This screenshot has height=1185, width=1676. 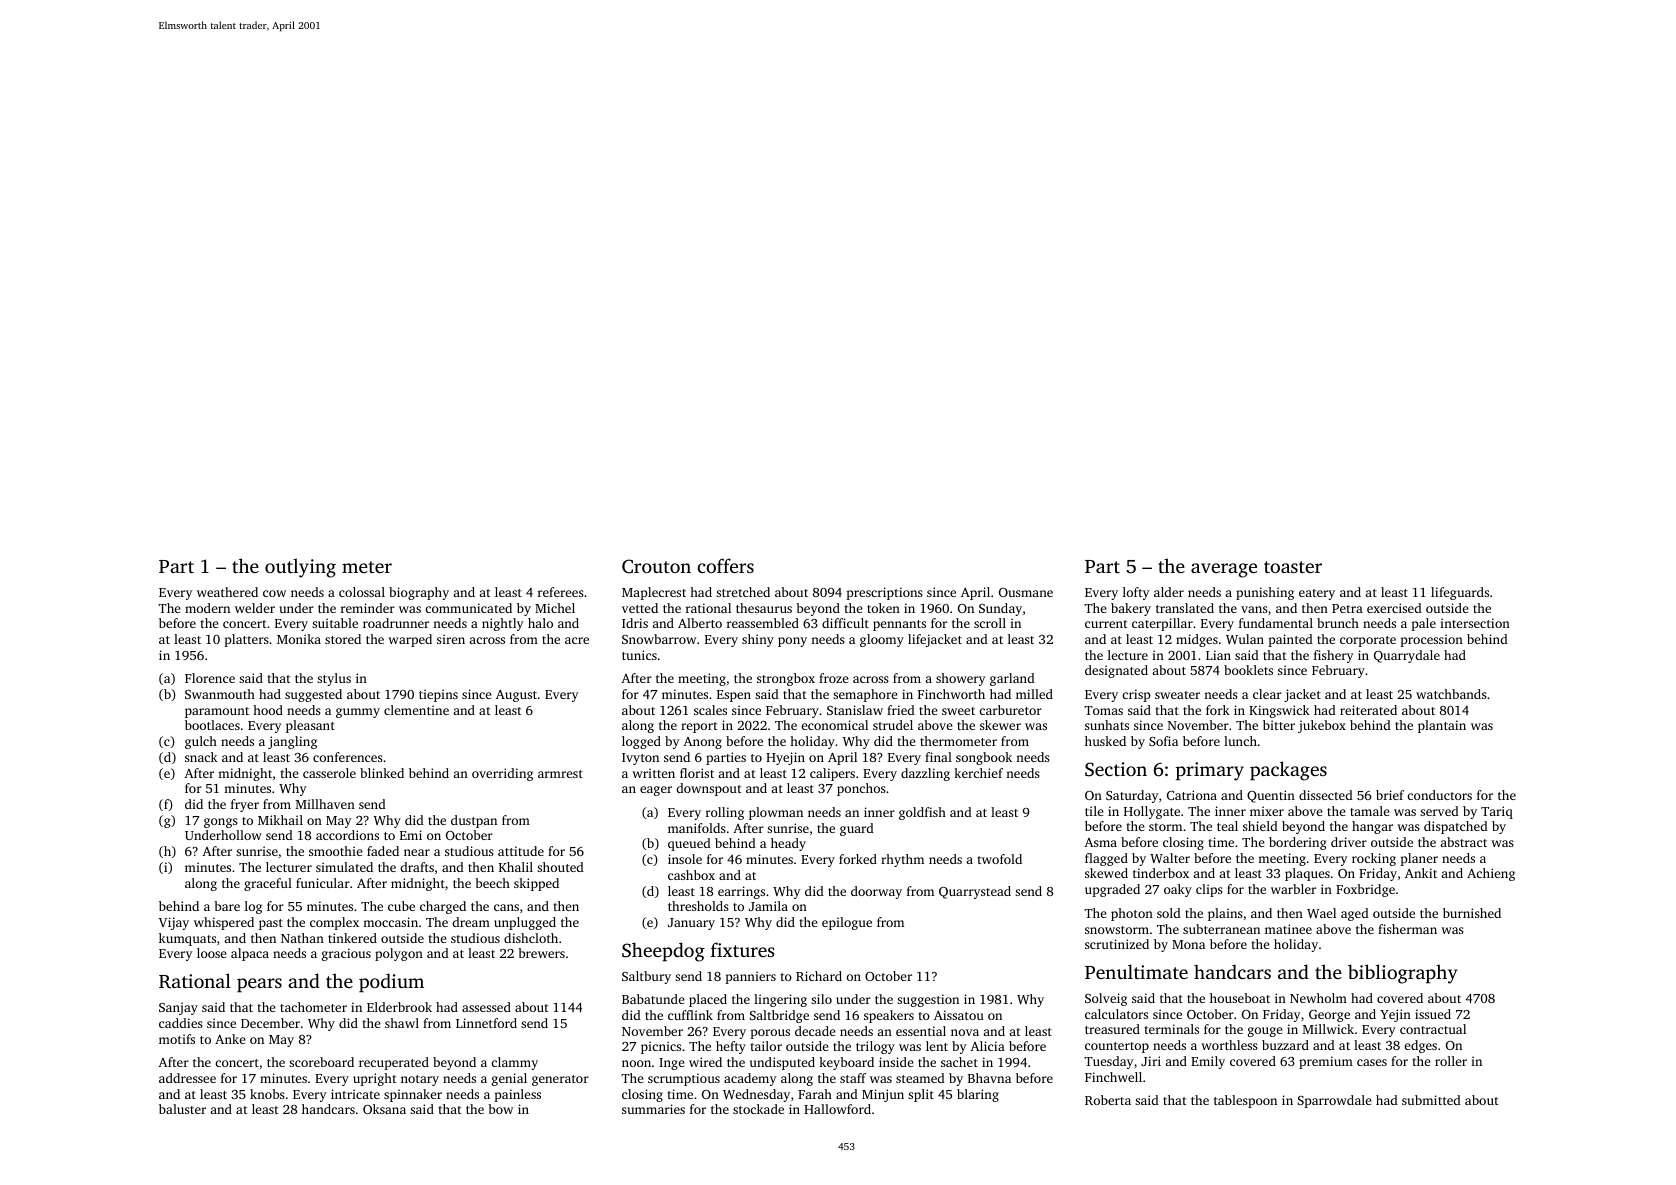 What do you see at coordinates (832, 774) in the screenshot?
I see `calipers` at bounding box center [832, 774].
